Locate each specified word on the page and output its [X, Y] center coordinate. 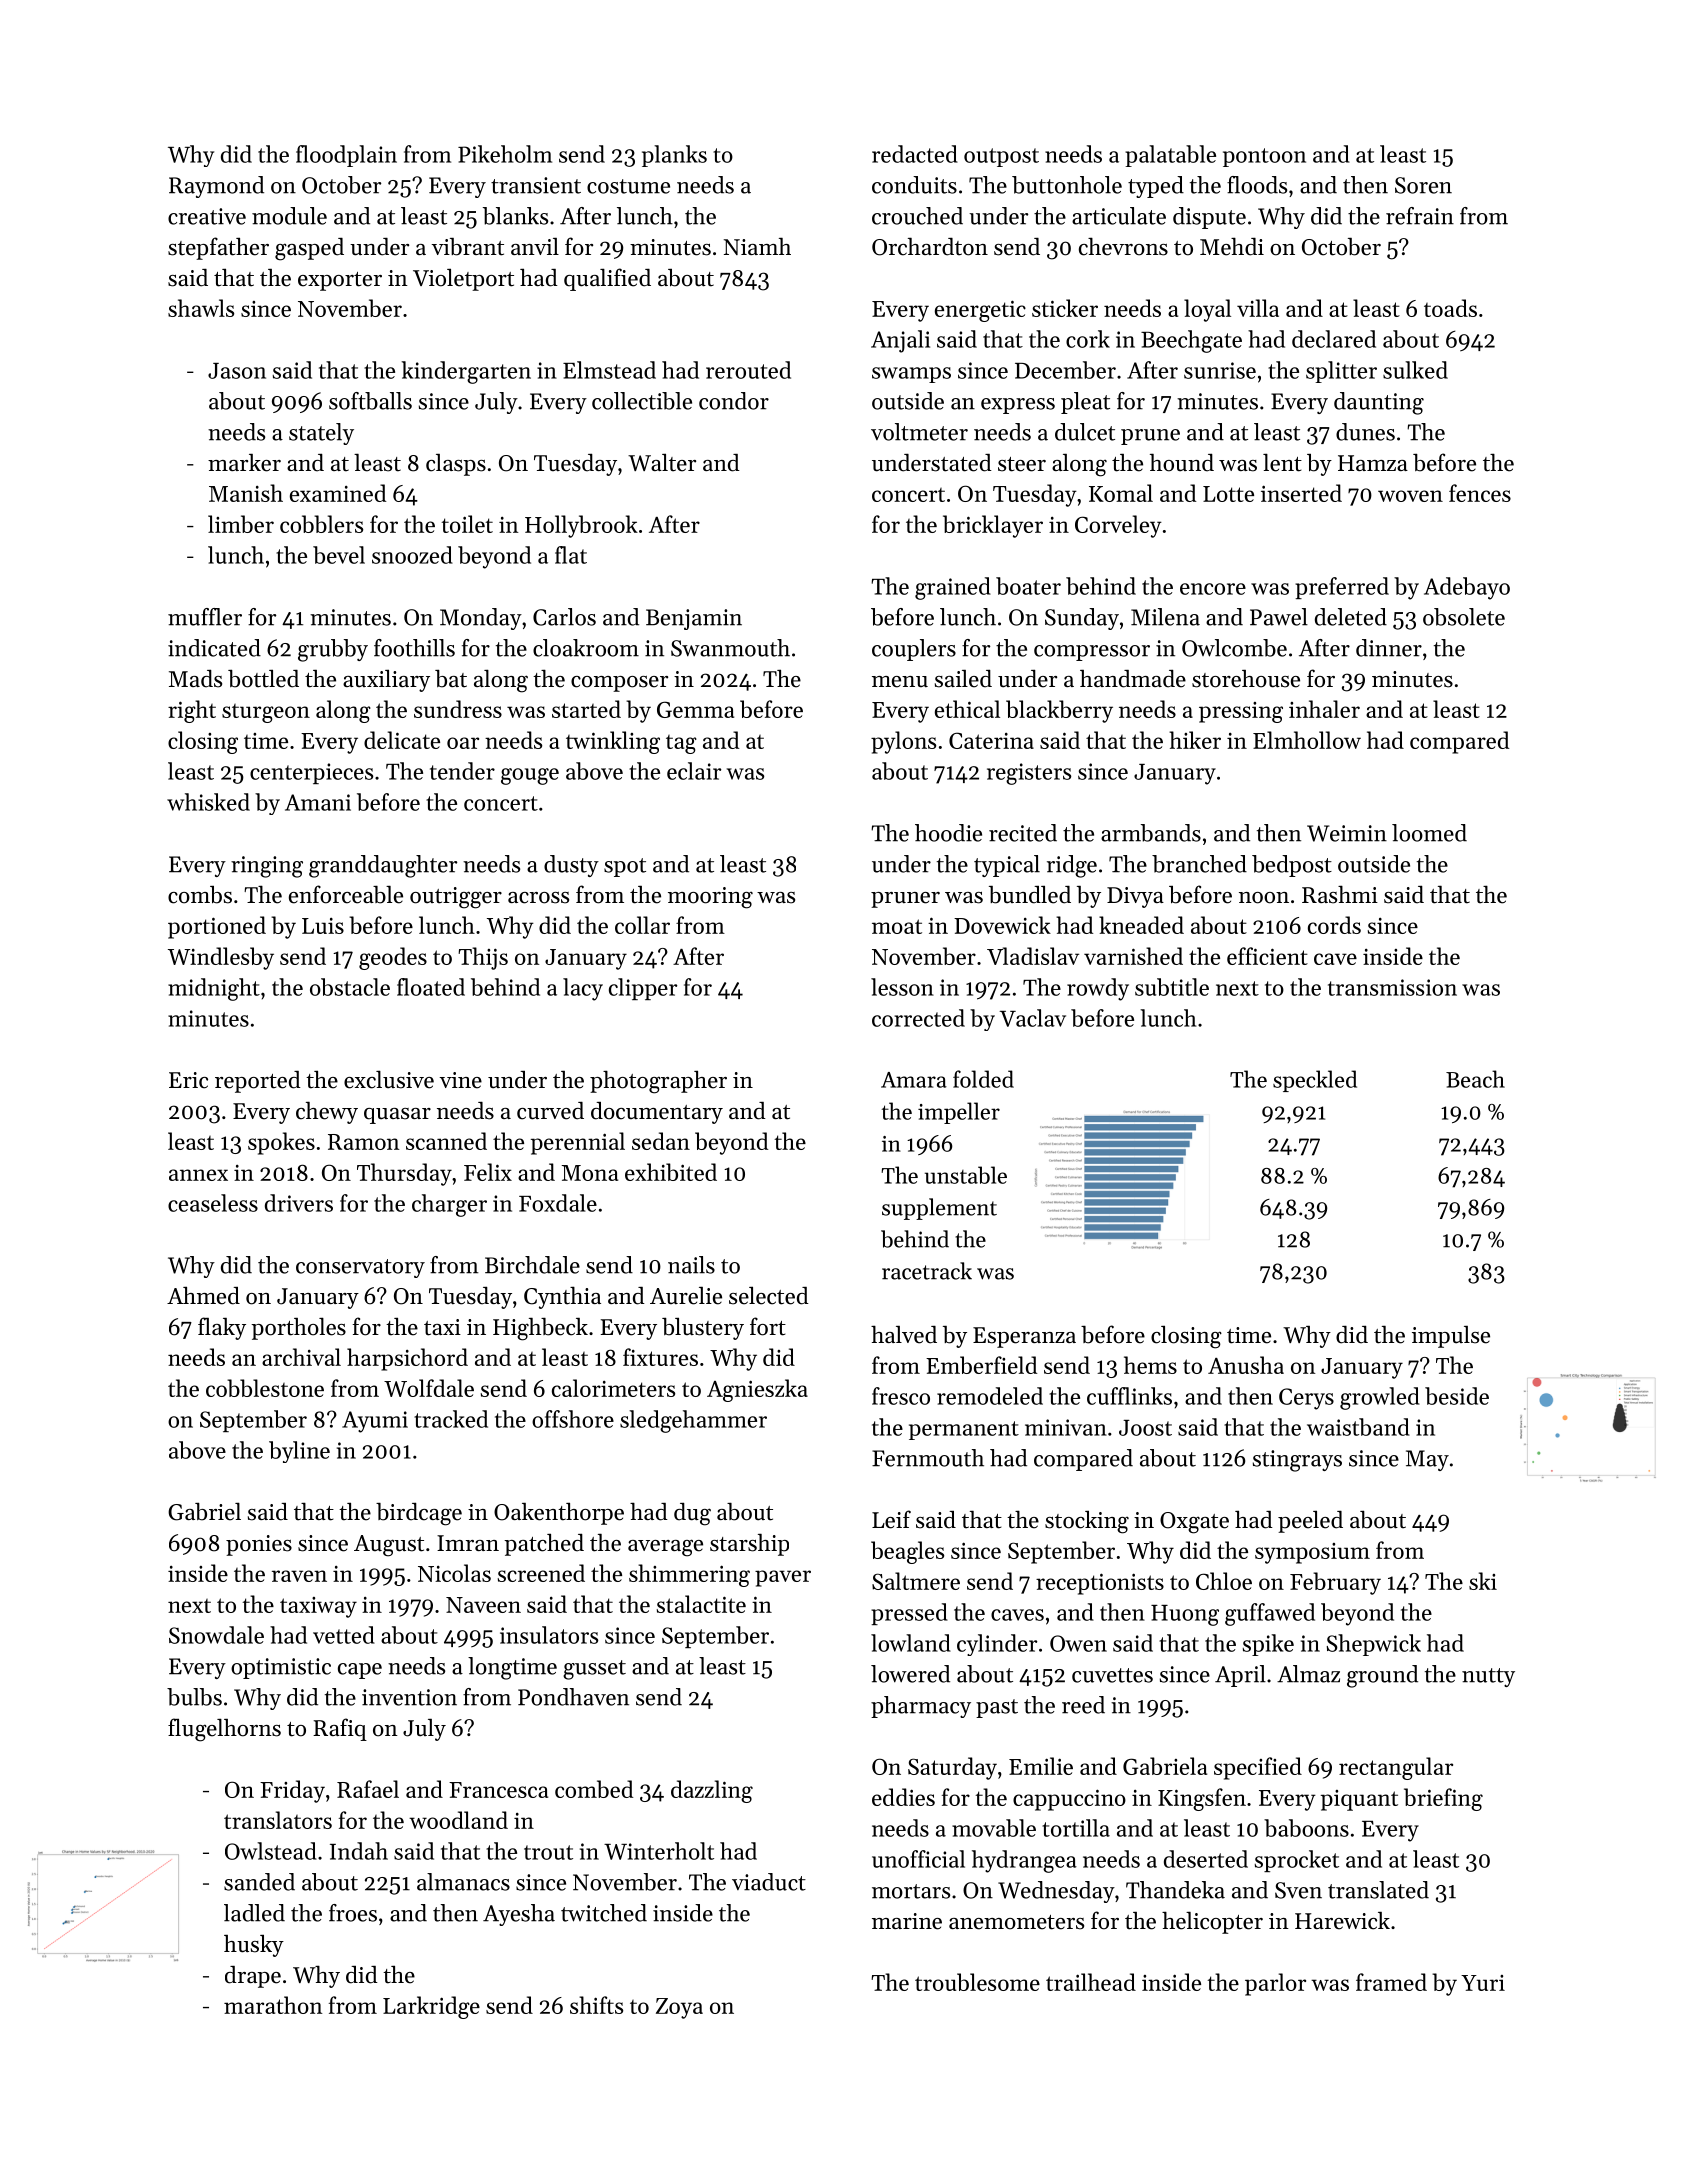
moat [897, 926]
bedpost [1292, 866]
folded [983, 1079]
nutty [1488, 1677]
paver [783, 1578]
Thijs [483, 958]
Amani [318, 802]
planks [674, 156]
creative [207, 216]
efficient [1267, 956]
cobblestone [265, 1388]
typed [1156, 187]
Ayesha [519, 1915]
